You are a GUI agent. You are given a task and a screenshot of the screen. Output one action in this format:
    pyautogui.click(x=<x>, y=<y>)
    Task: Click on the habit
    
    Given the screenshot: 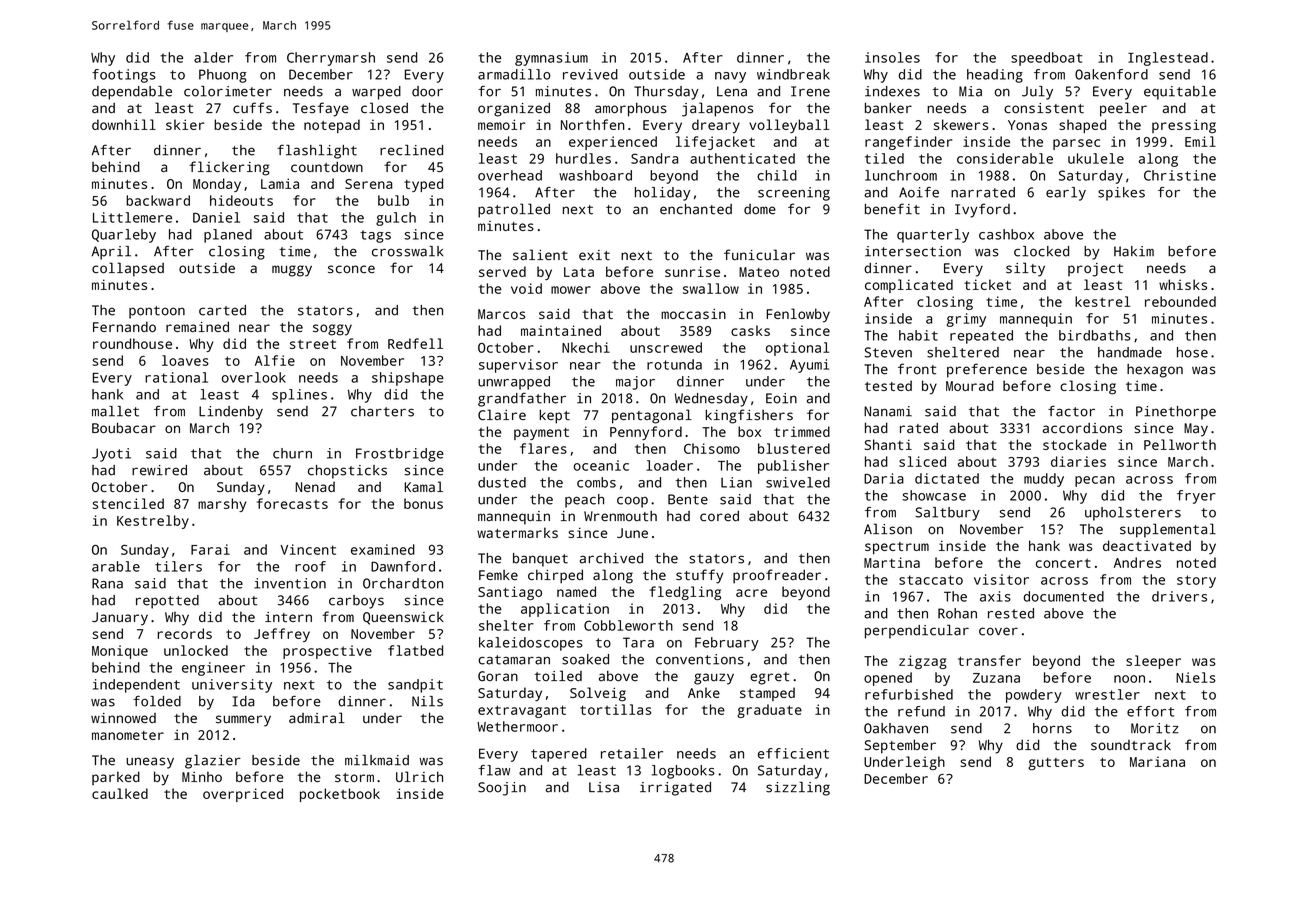 What is the action you would take?
    pyautogui.click(x=918, y=335)
